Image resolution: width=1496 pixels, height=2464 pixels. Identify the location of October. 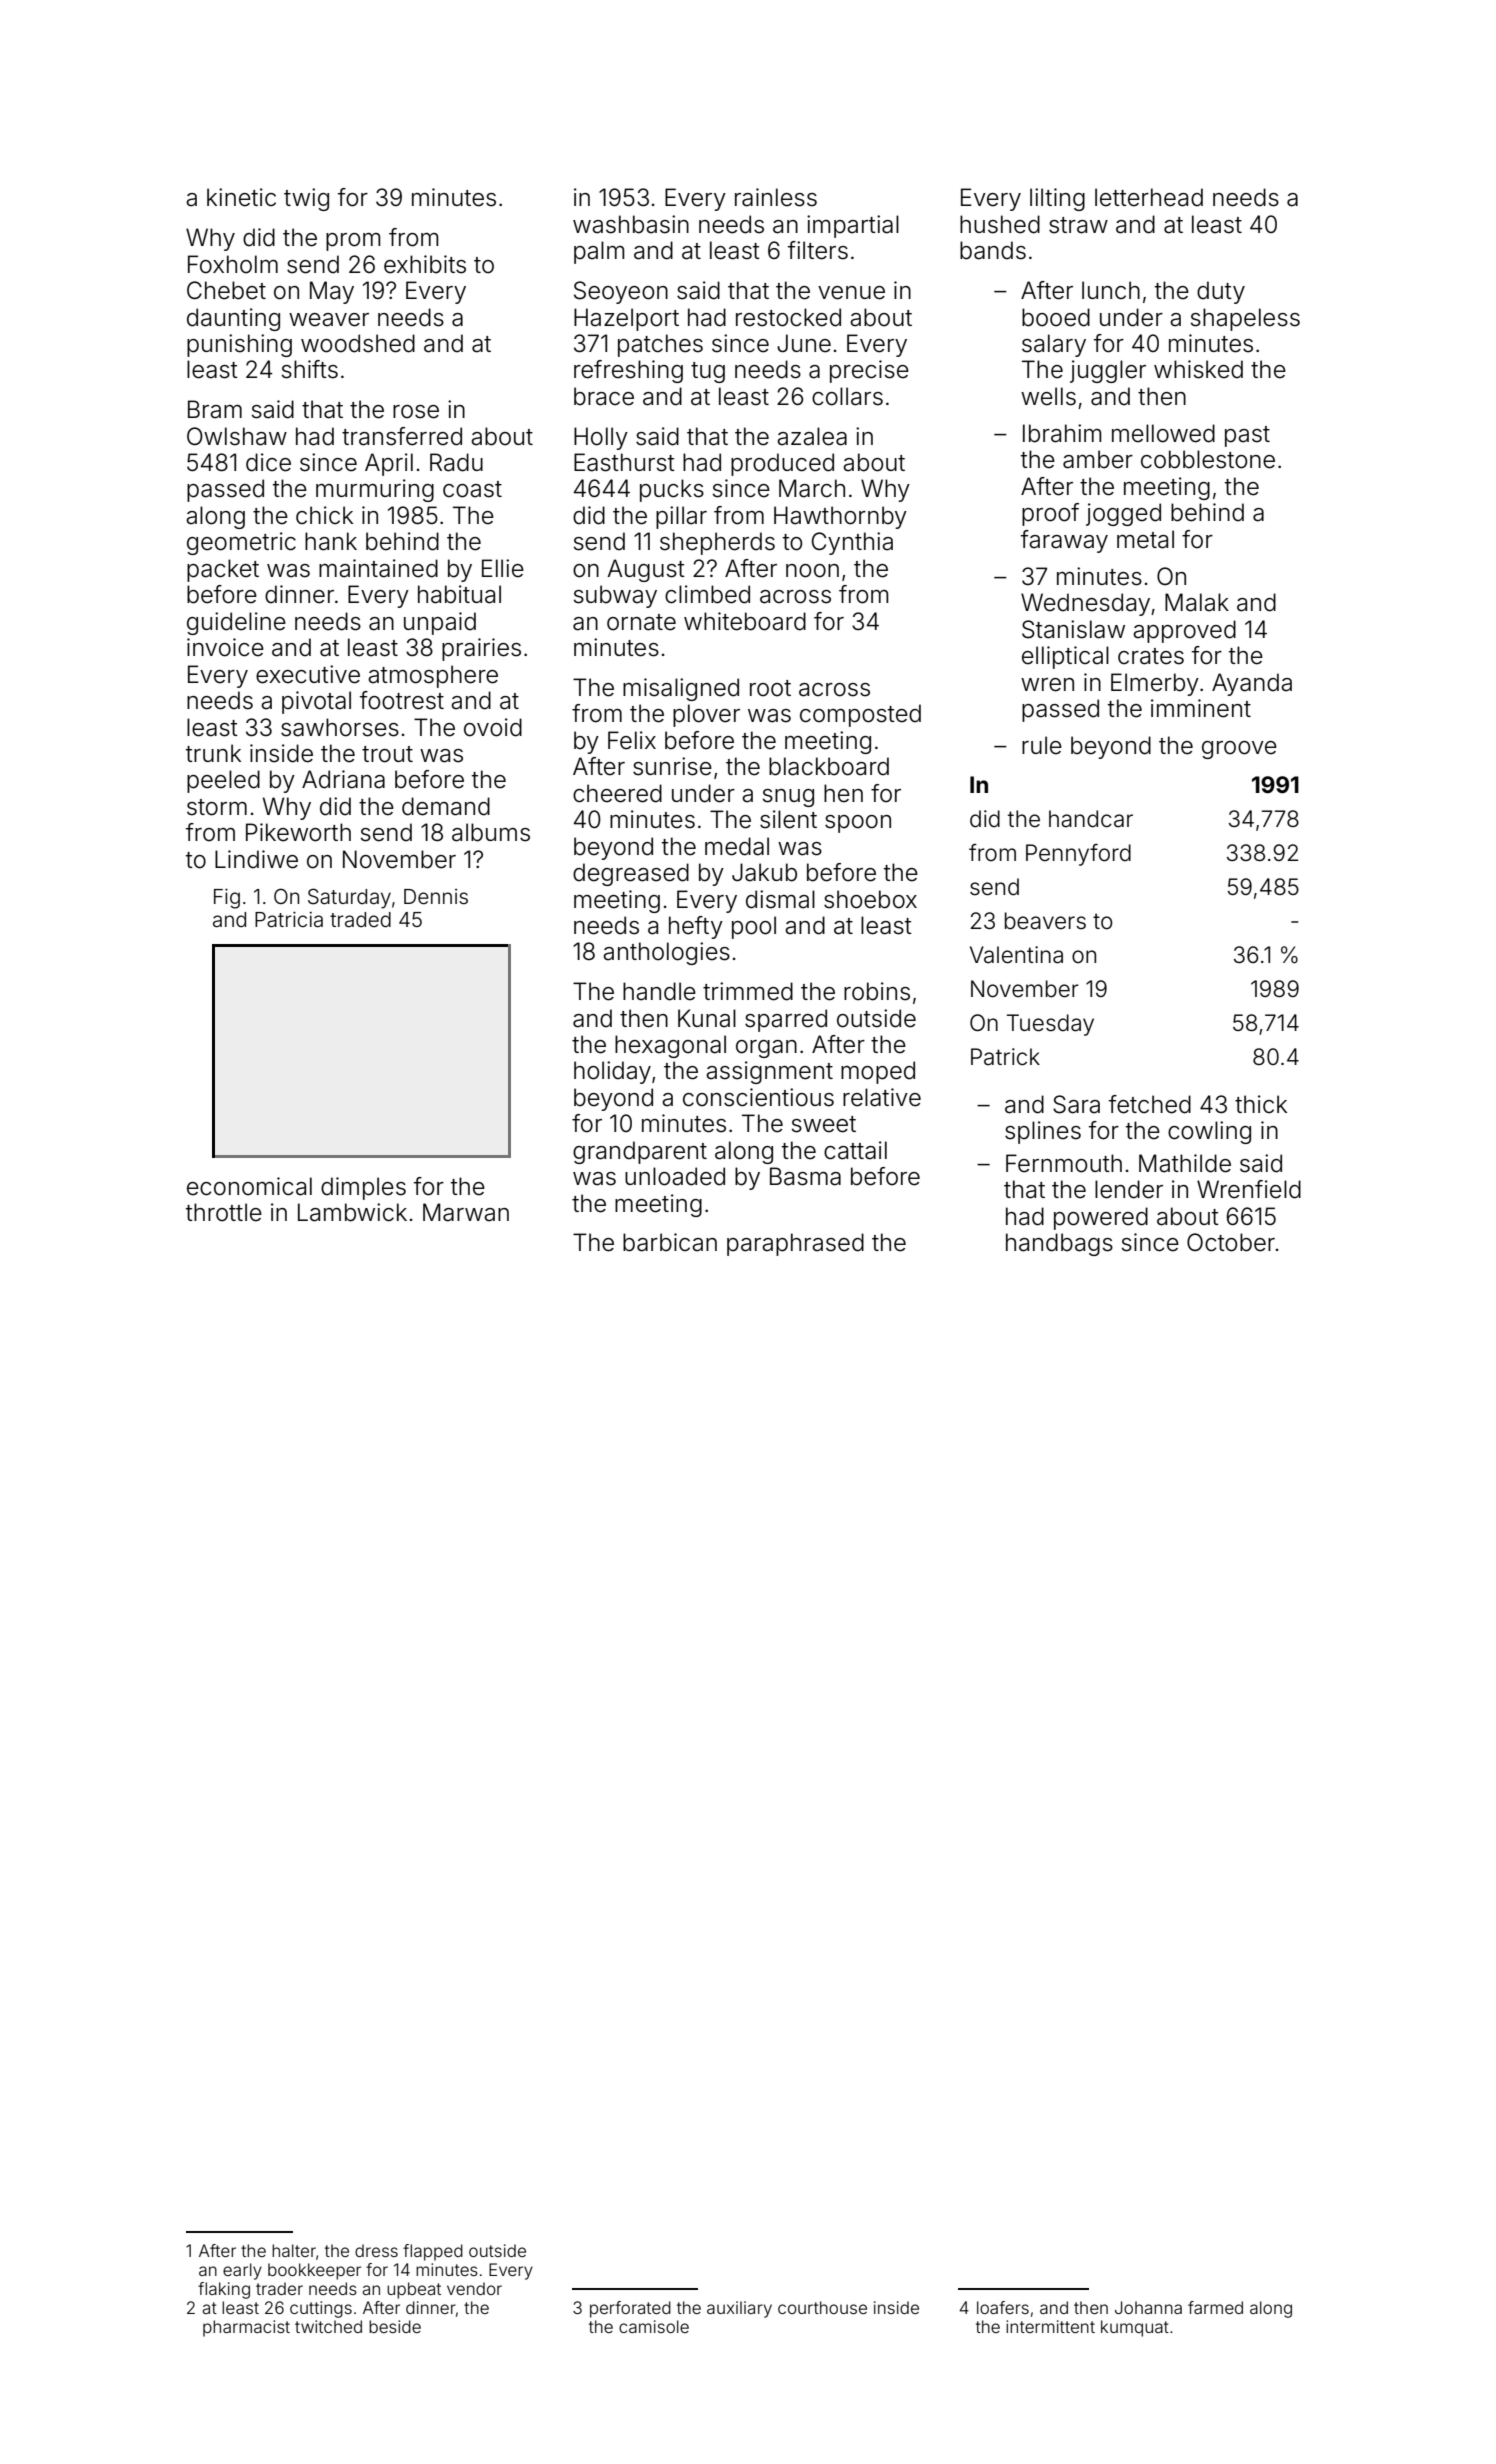
(1231, 1242).
